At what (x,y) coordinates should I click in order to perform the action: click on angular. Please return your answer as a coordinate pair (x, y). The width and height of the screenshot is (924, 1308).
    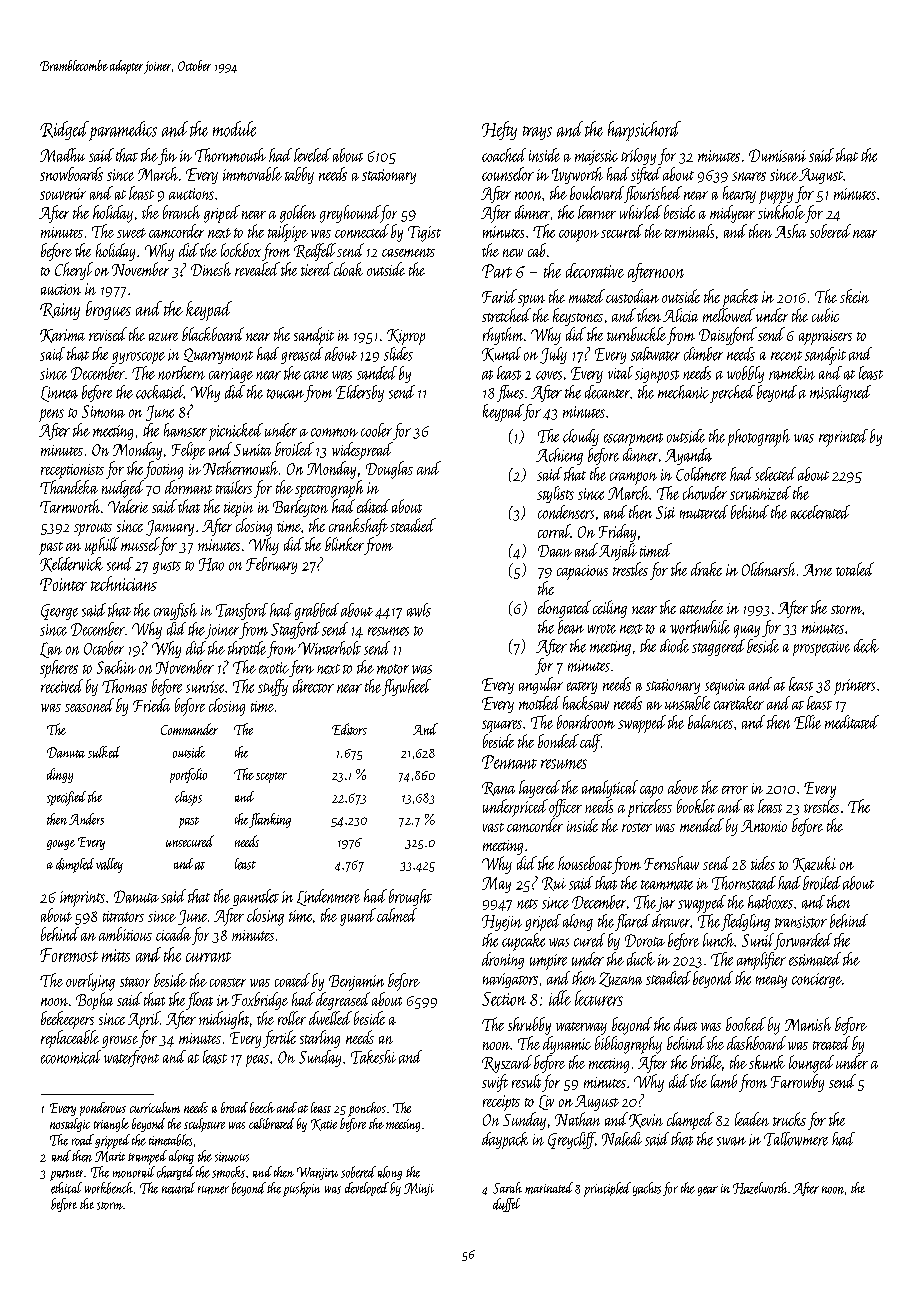
    Looking at the image, I should click on (541, 685).
